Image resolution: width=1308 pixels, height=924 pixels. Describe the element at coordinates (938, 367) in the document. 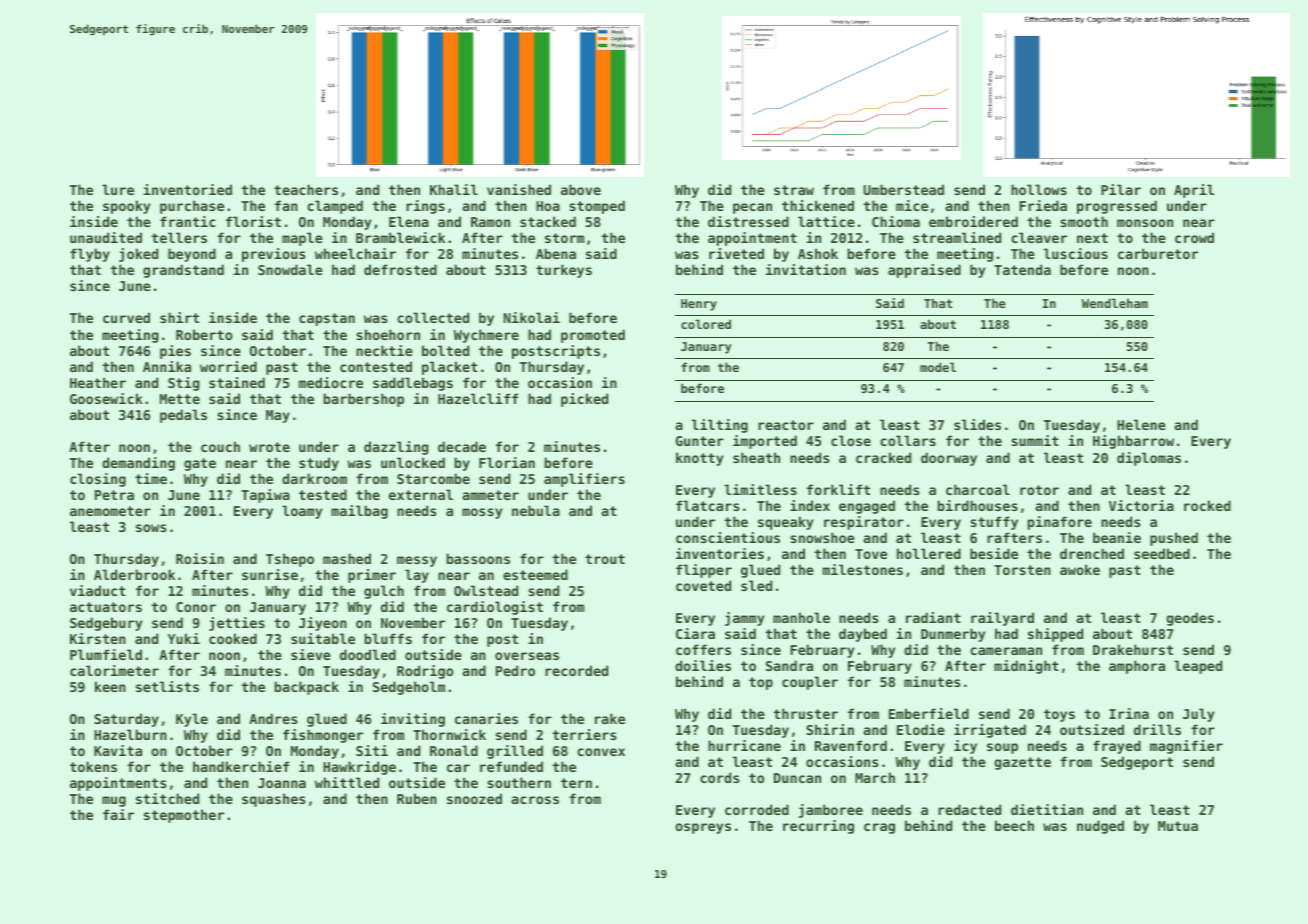

I see `model` at that location.
